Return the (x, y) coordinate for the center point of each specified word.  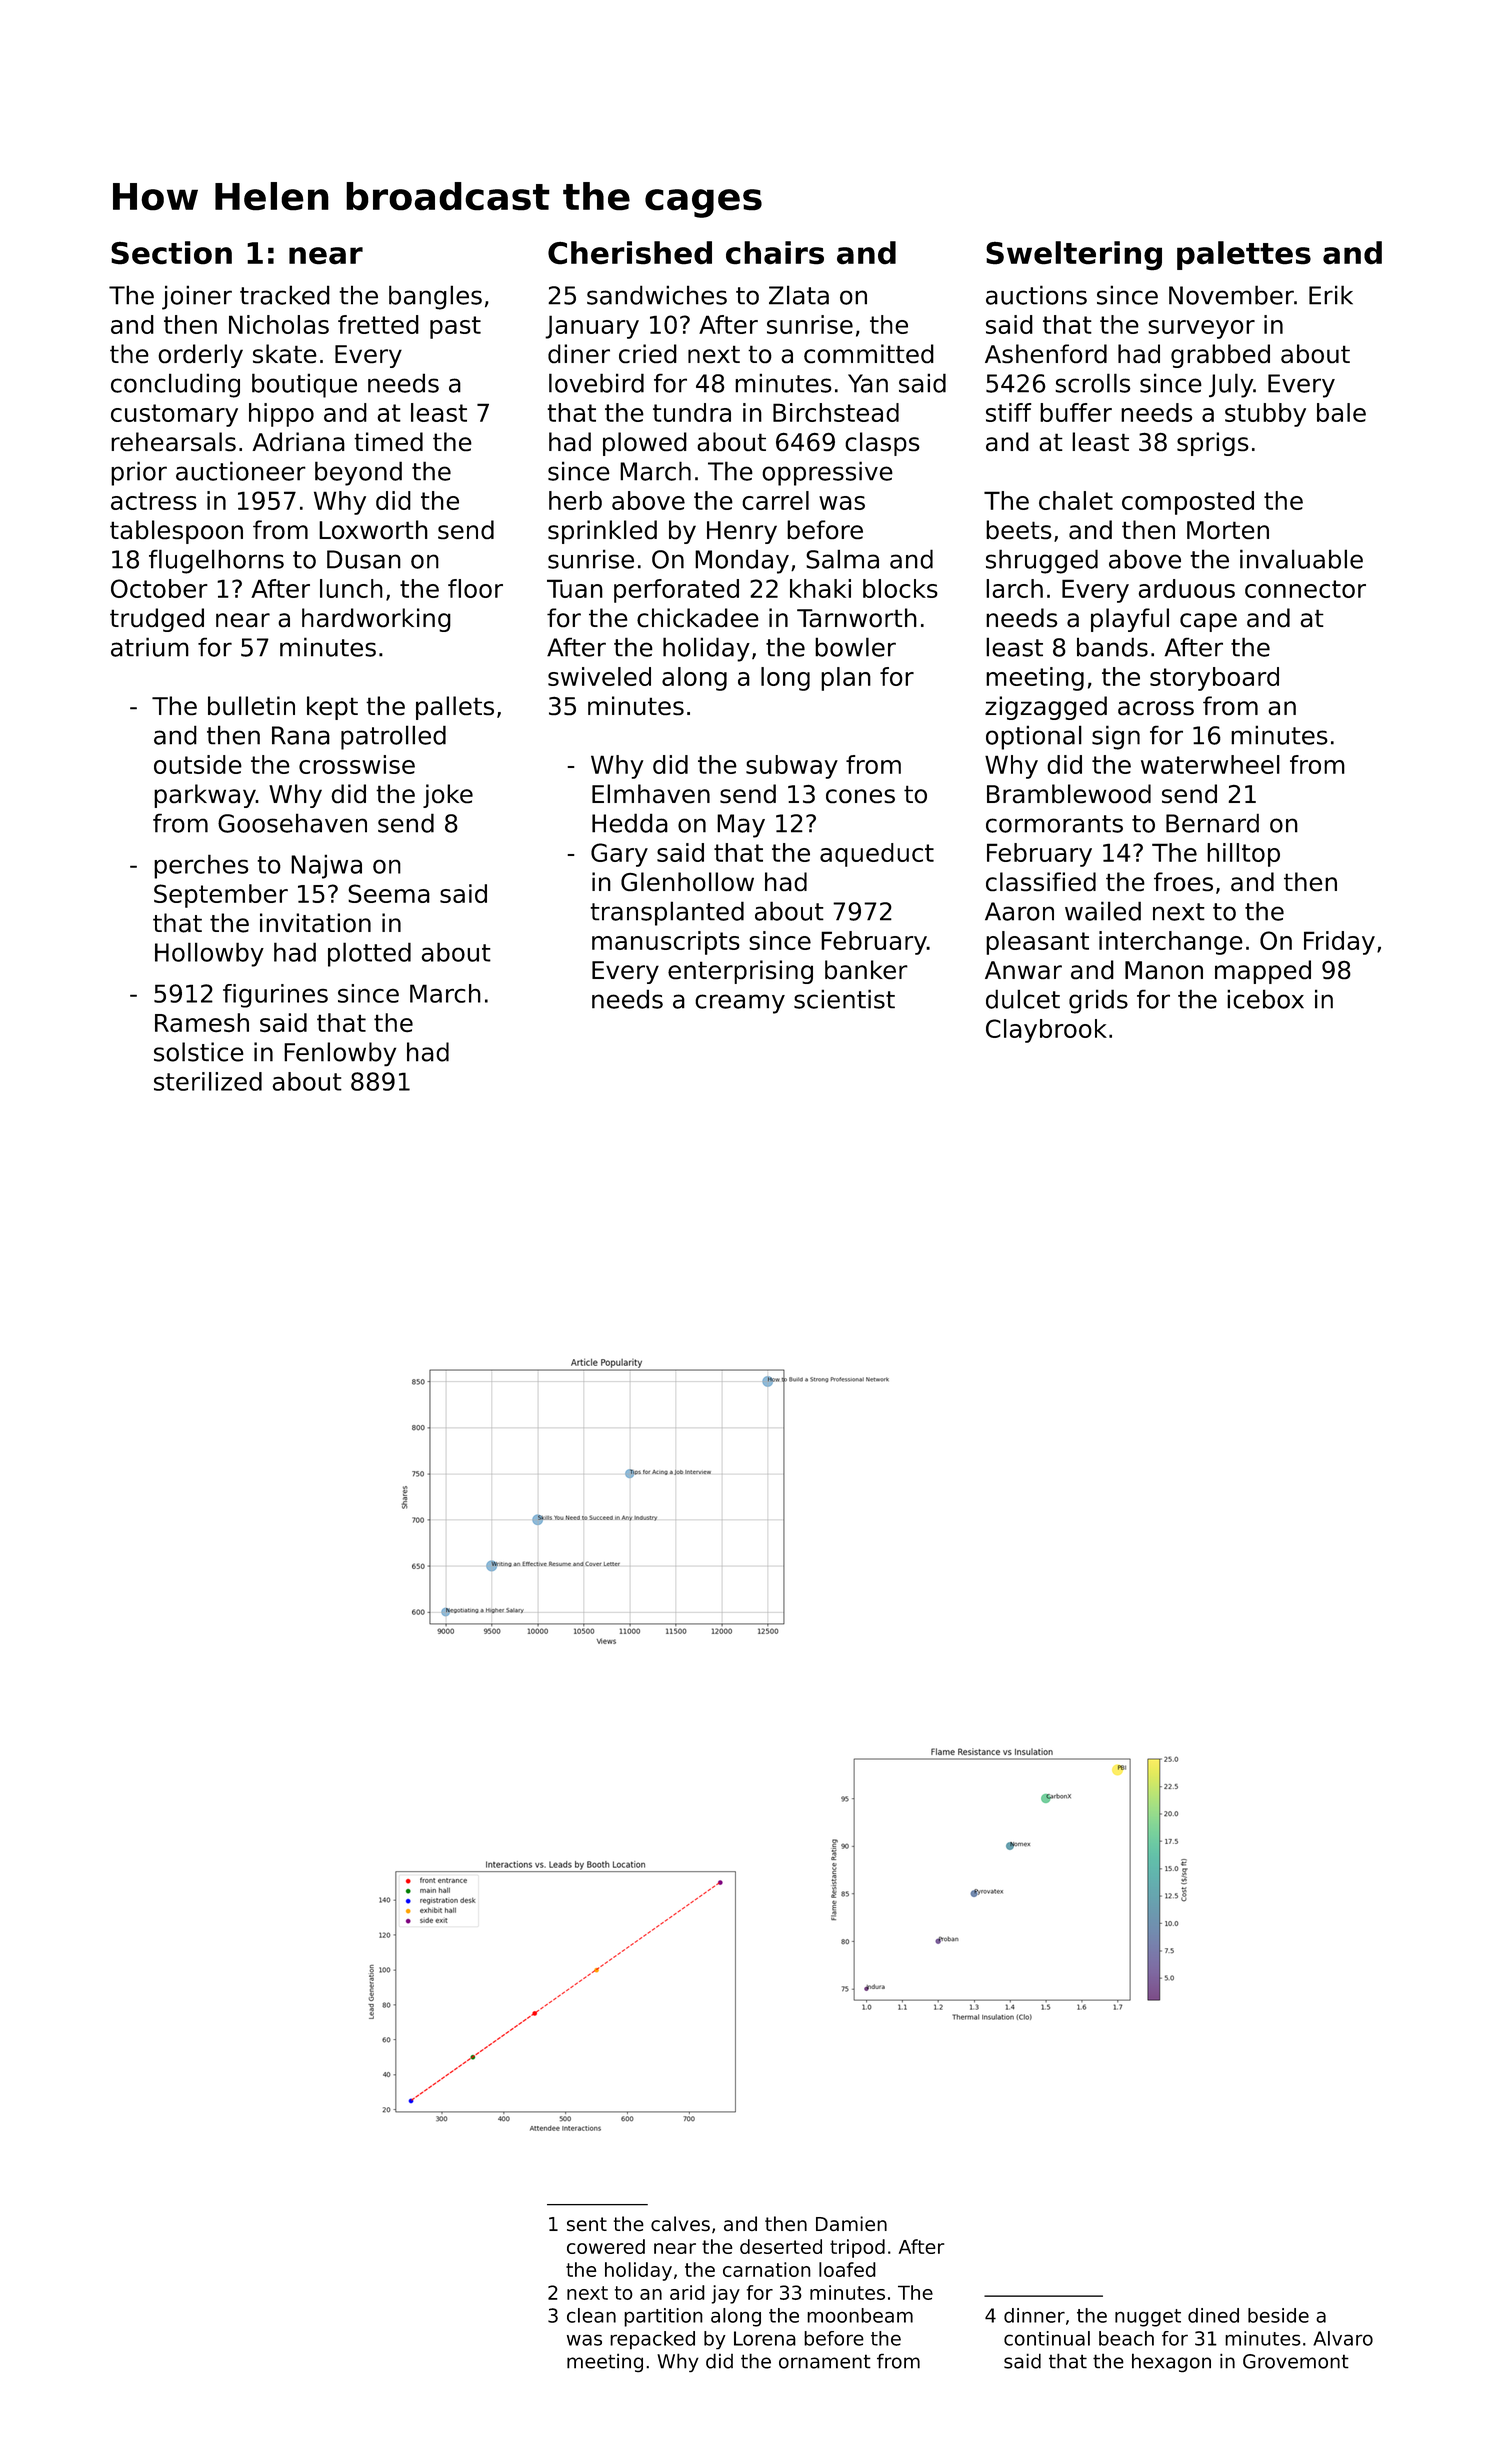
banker (866, 969)
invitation (315, 923)
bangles (435, 297)
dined (1213, 2315)
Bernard (1212, 823)
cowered (606, 2246)
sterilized (208, 1081)
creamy (740, 1004)
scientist (844, 999)
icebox (1265, 999)
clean (591, 2315)
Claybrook (1046, 1031)
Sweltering (1074, 256)
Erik (1331, 295)
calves (680, 2223)
